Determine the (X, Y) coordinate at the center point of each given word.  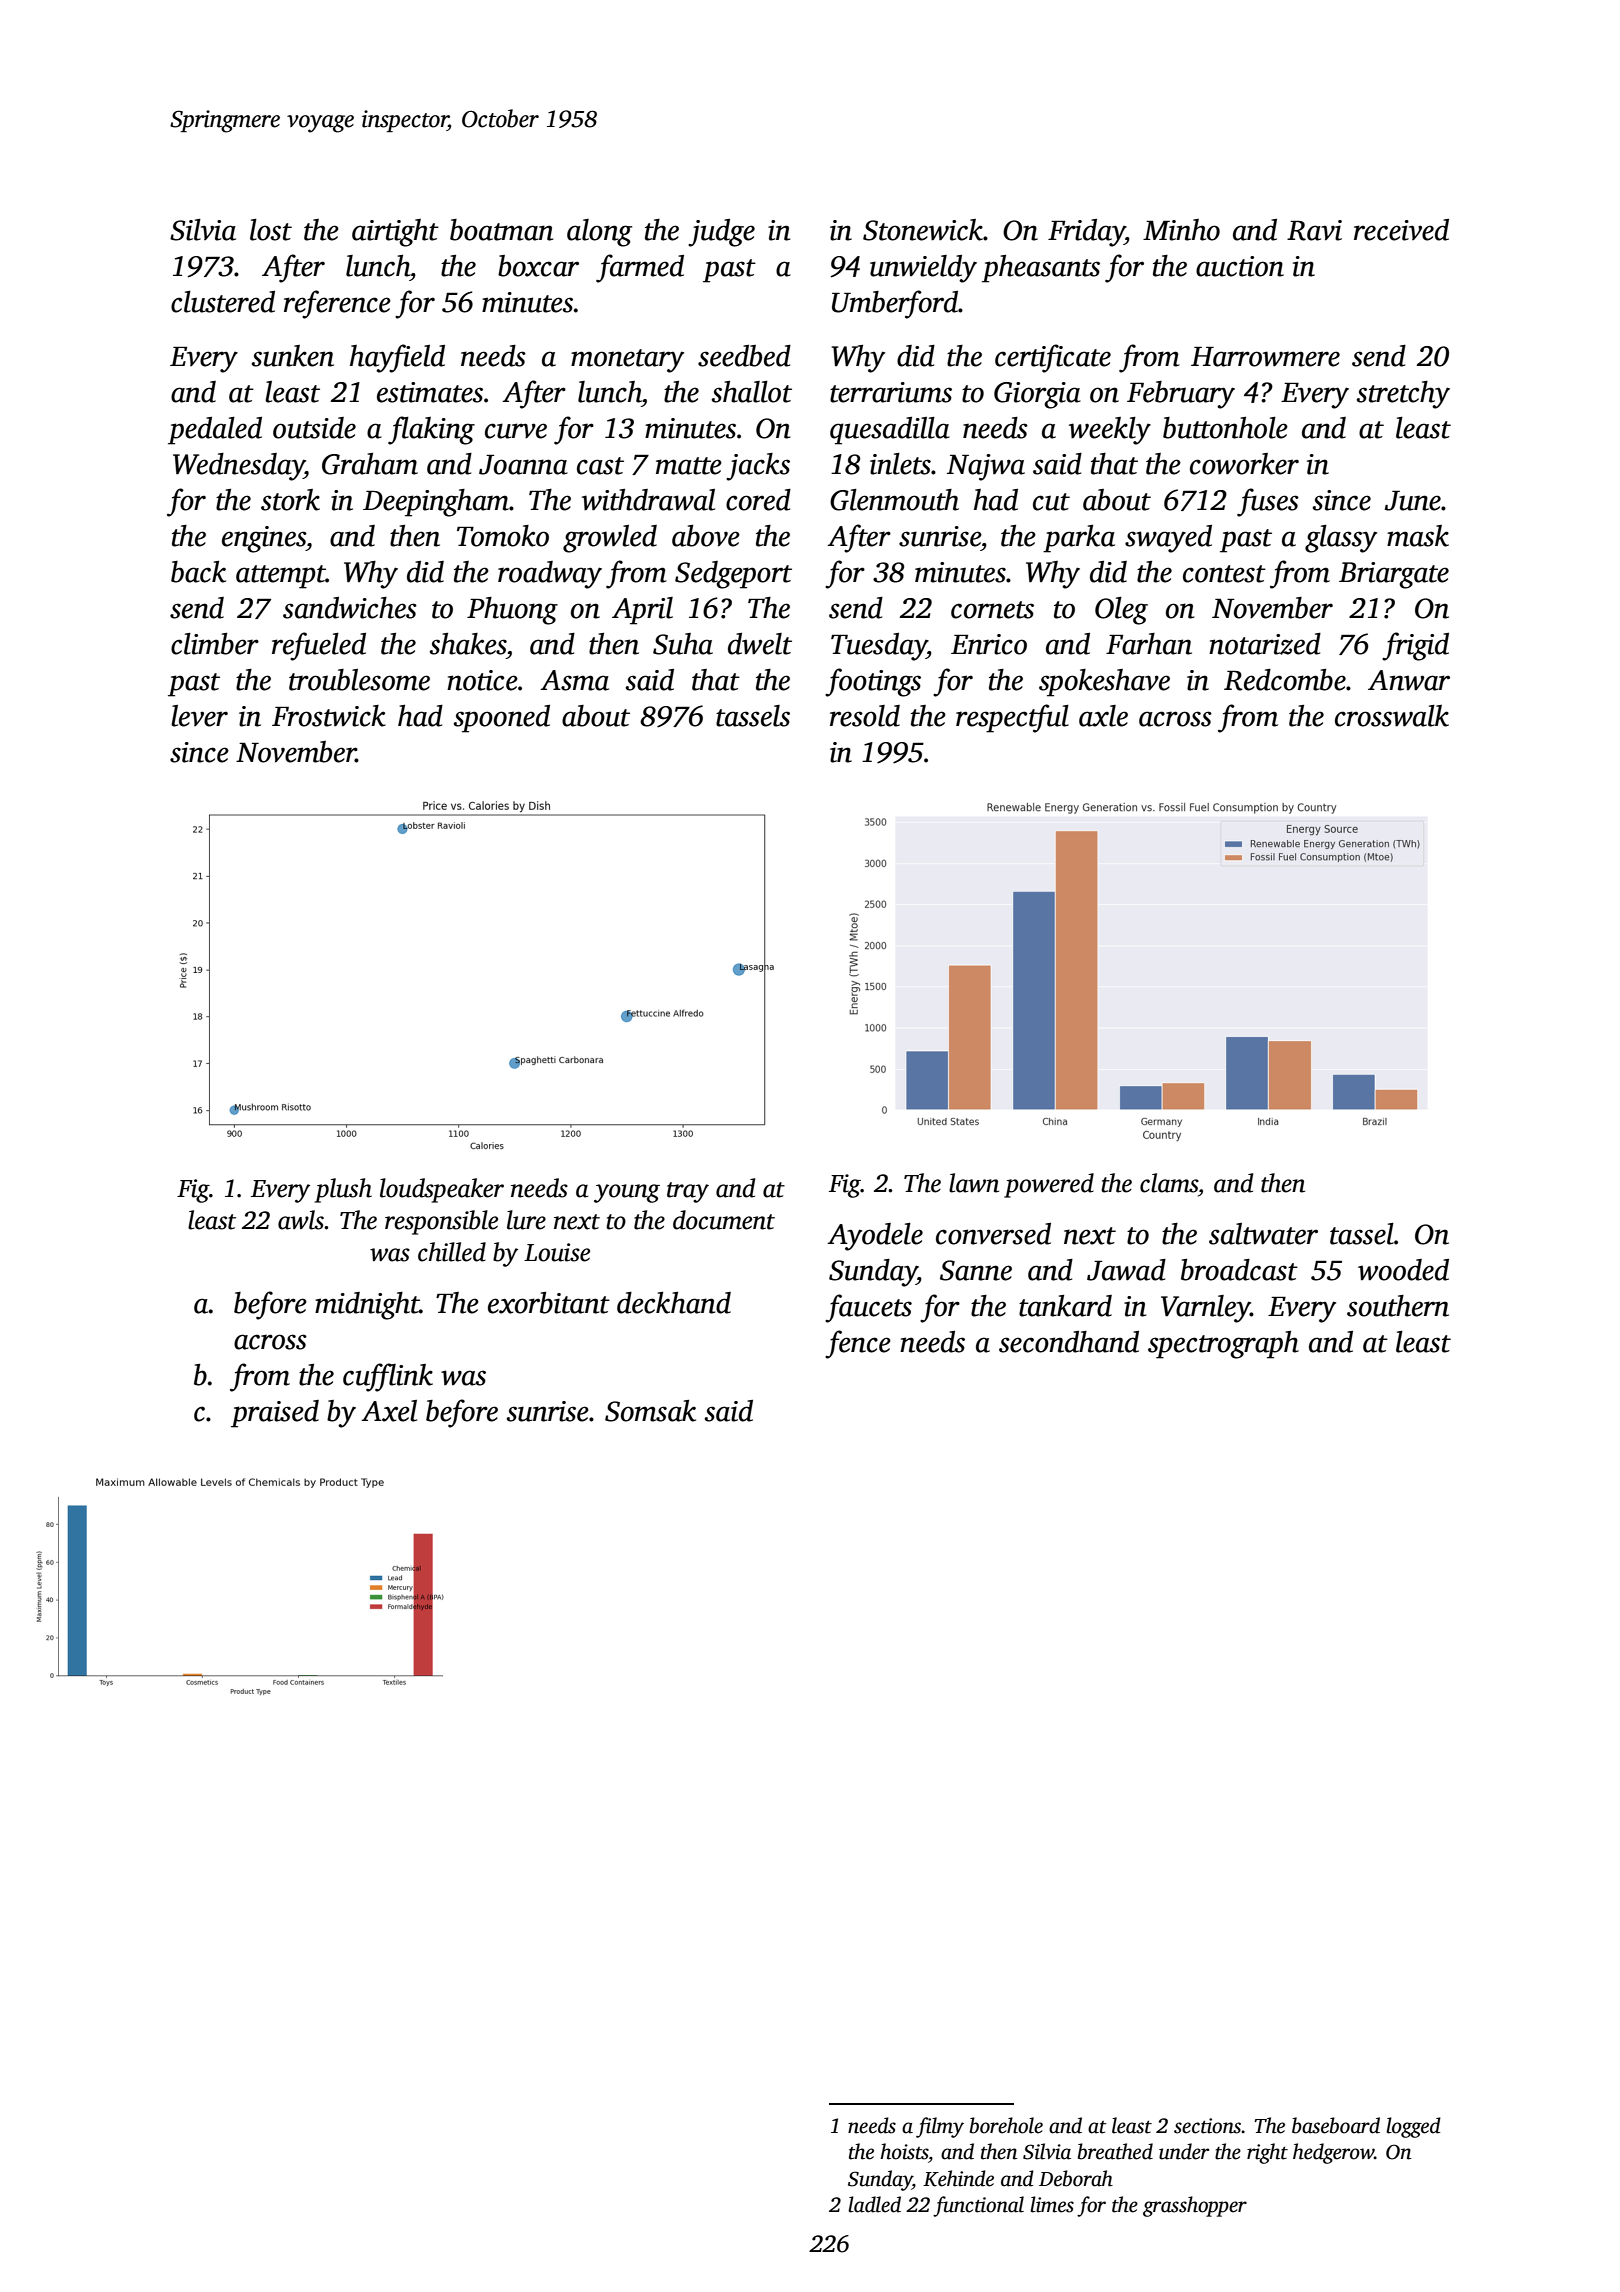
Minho (1181, 230)
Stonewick (923, 230)
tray (688, 1192)
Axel (389, 1411)
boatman (501, 230)
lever (199, 716)
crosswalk (1392, 716)
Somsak (650, 1411)
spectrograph (1223, 1345)
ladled (874, 2204)
